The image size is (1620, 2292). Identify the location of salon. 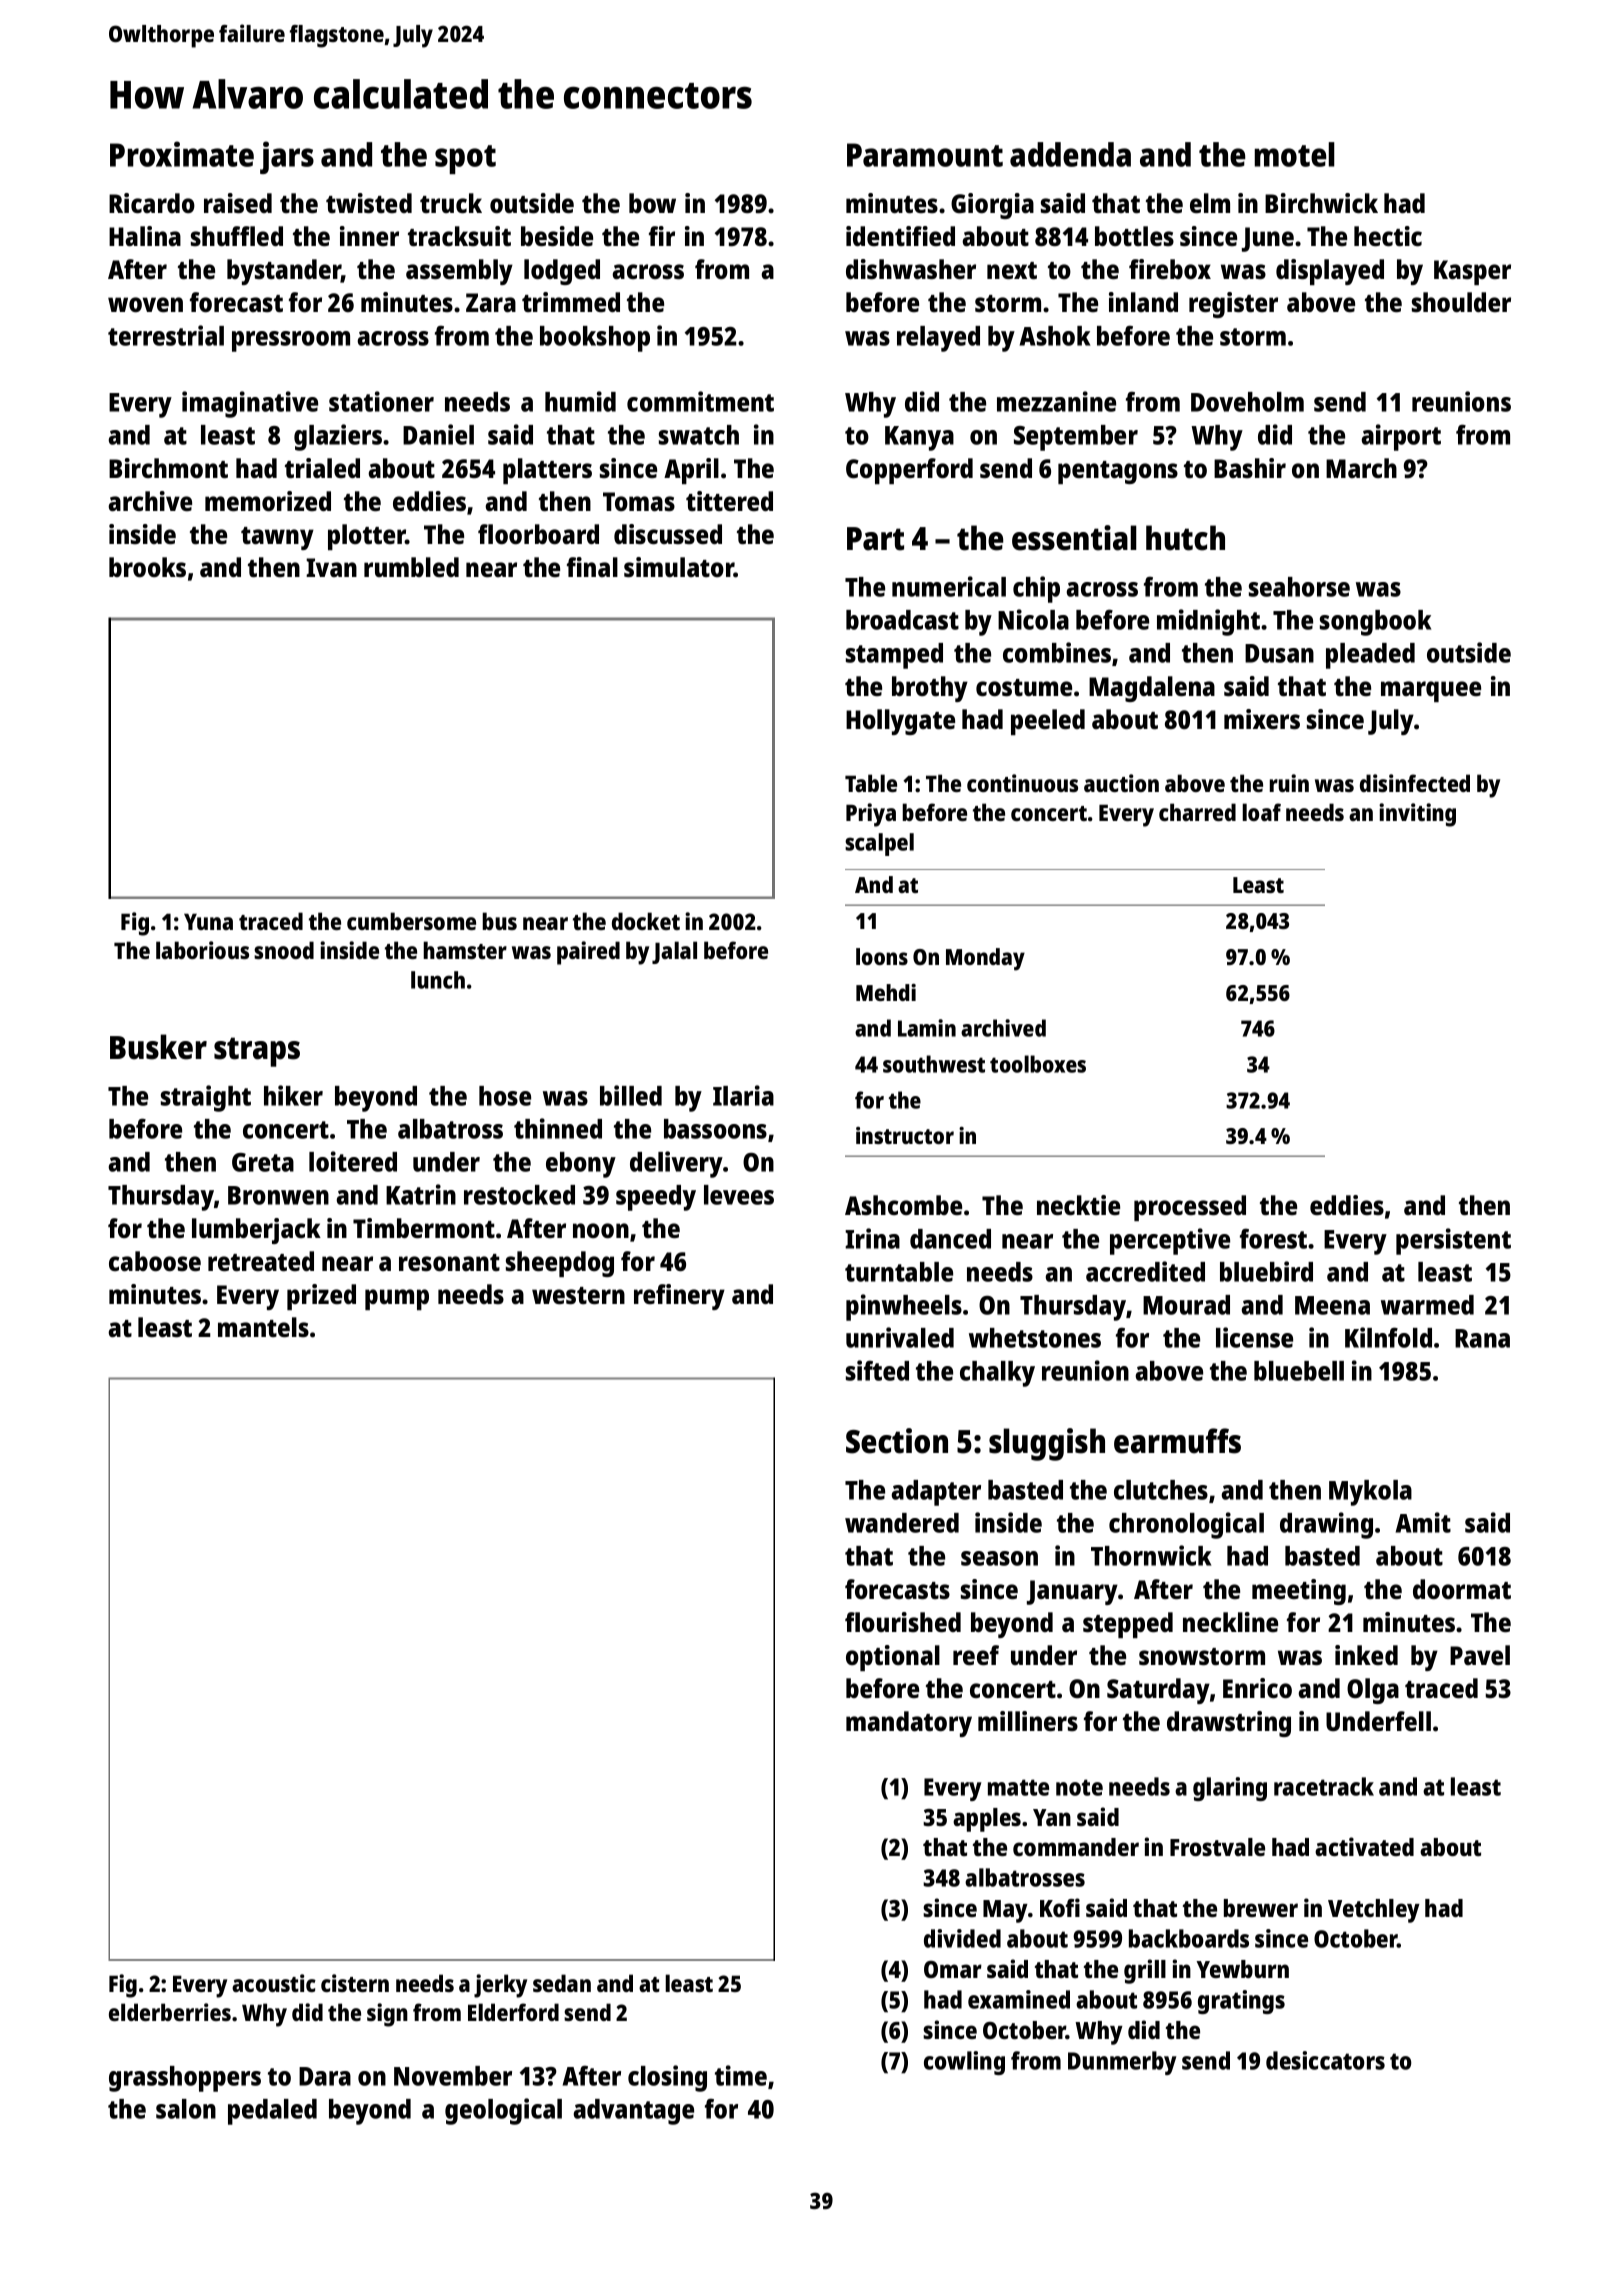
(186, 2109).
